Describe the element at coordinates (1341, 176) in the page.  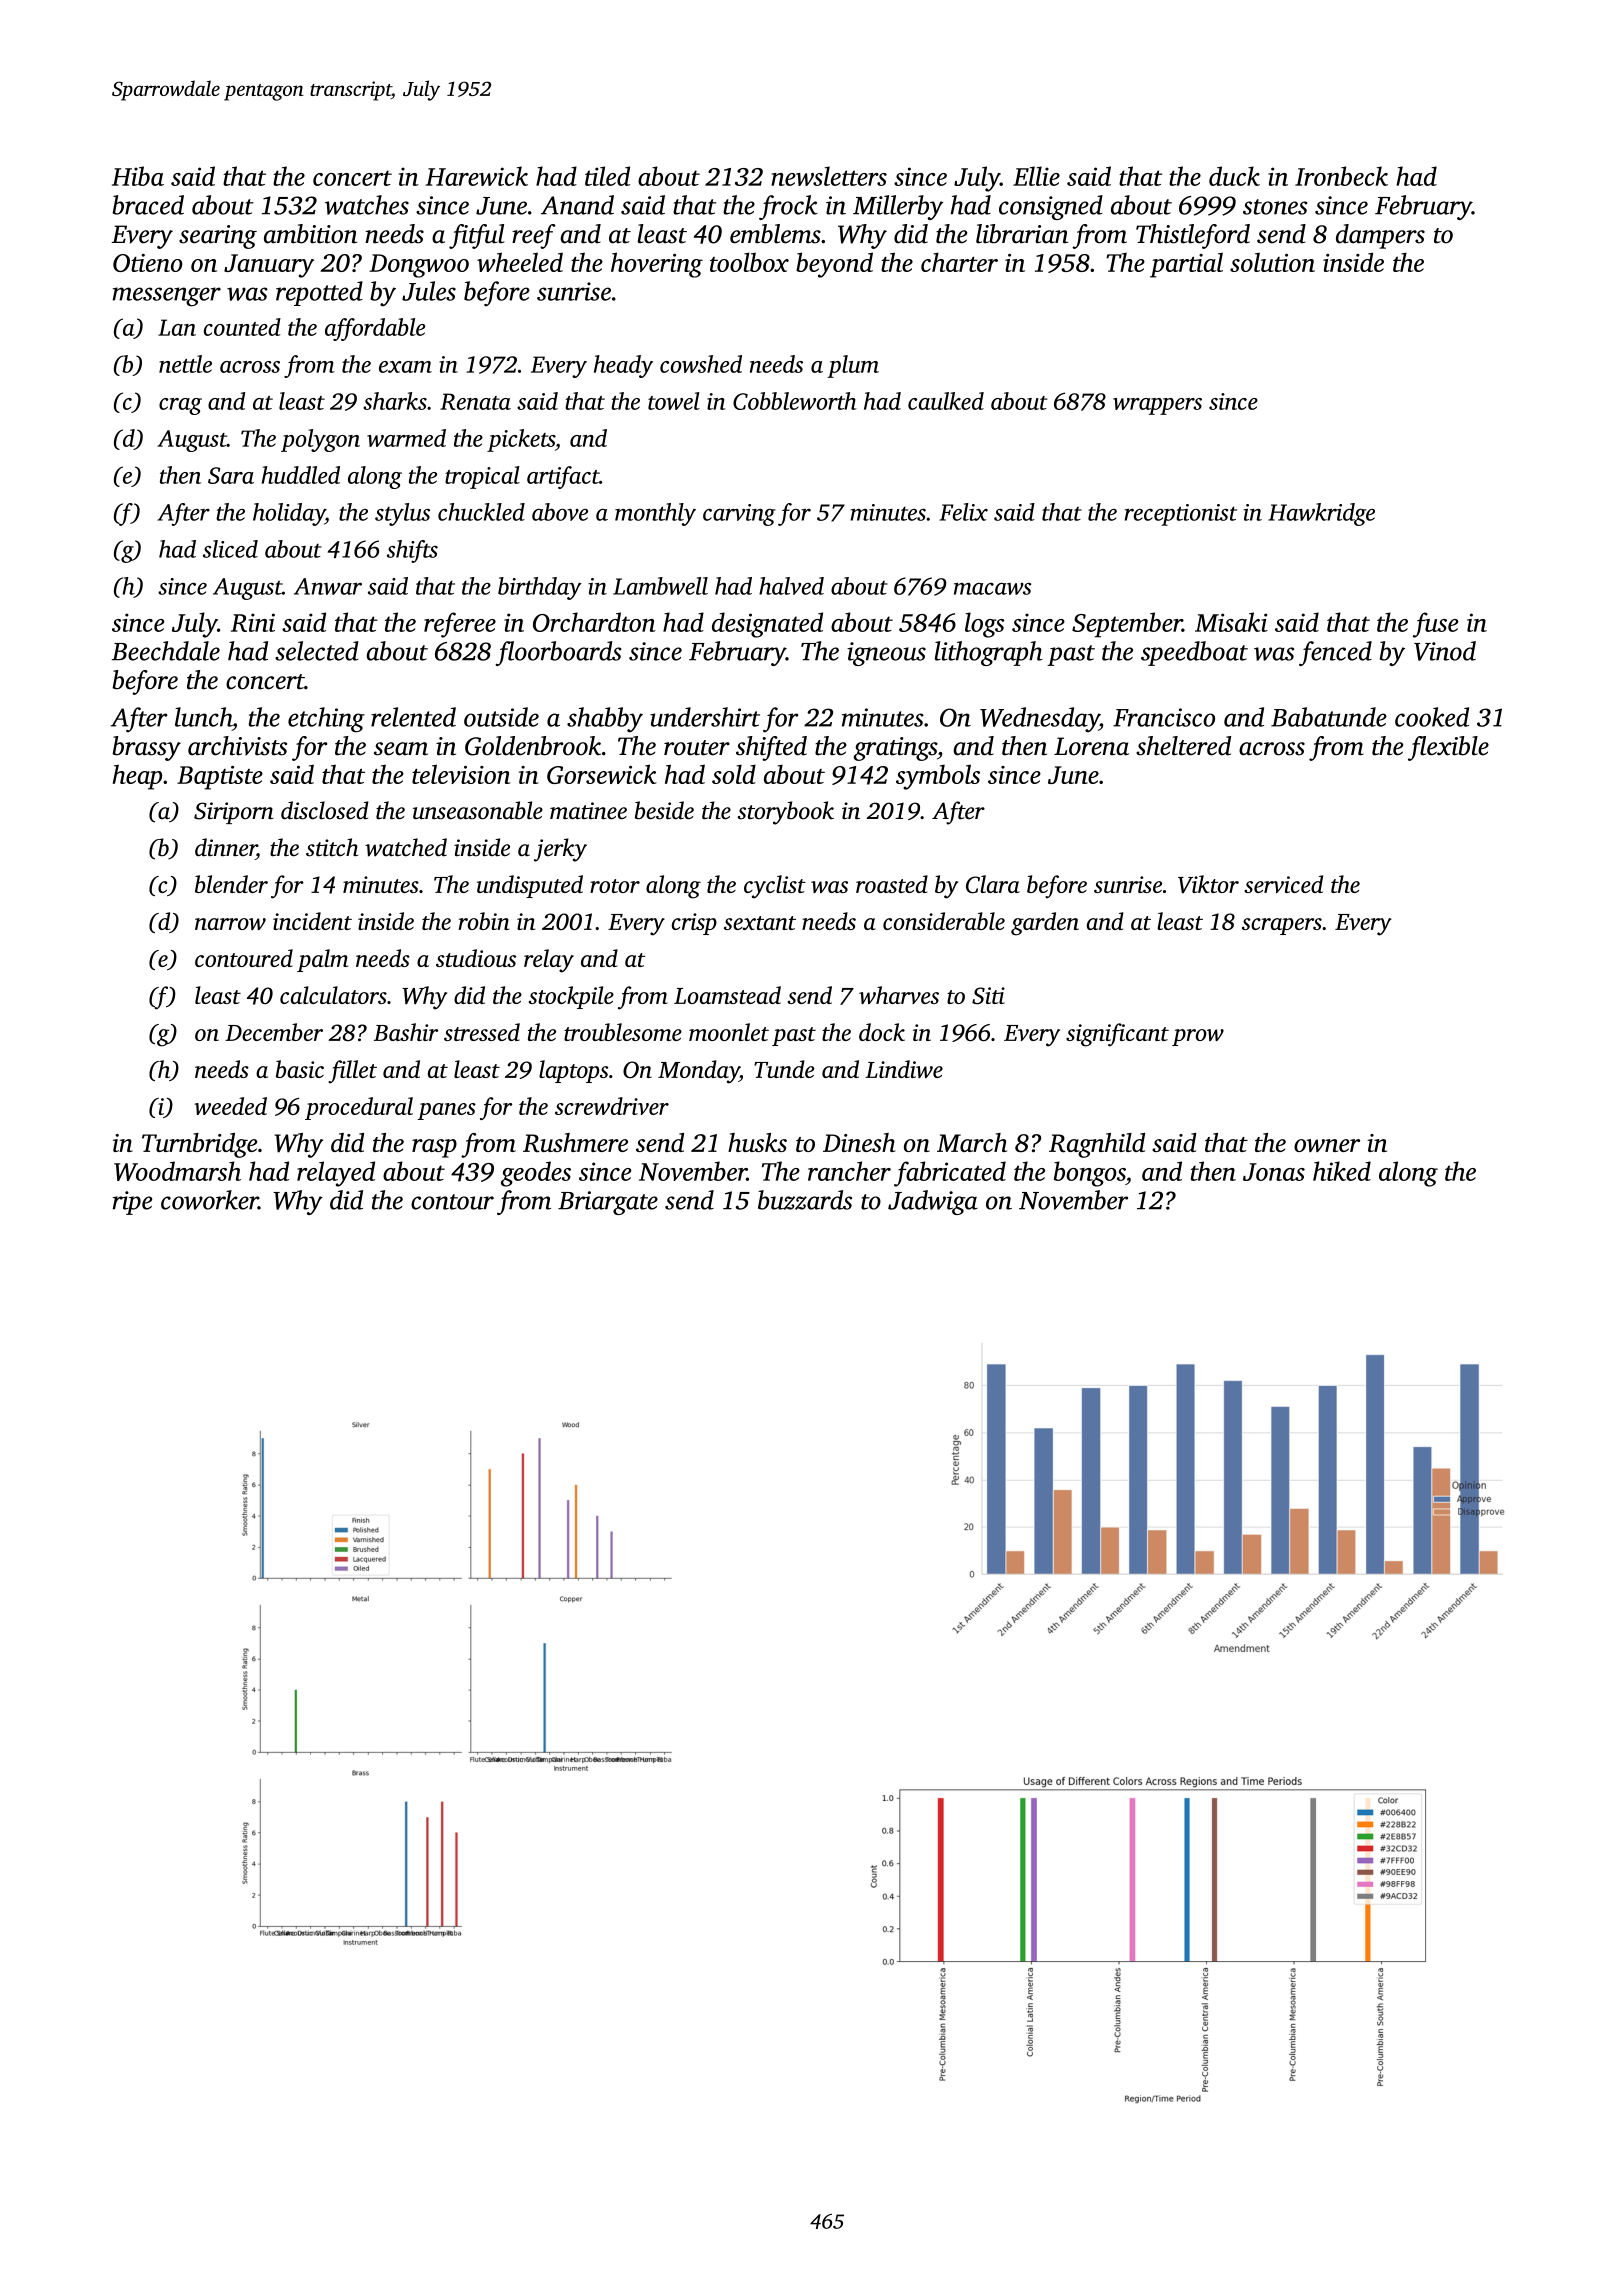
I see `Ironbeck` at that location.
